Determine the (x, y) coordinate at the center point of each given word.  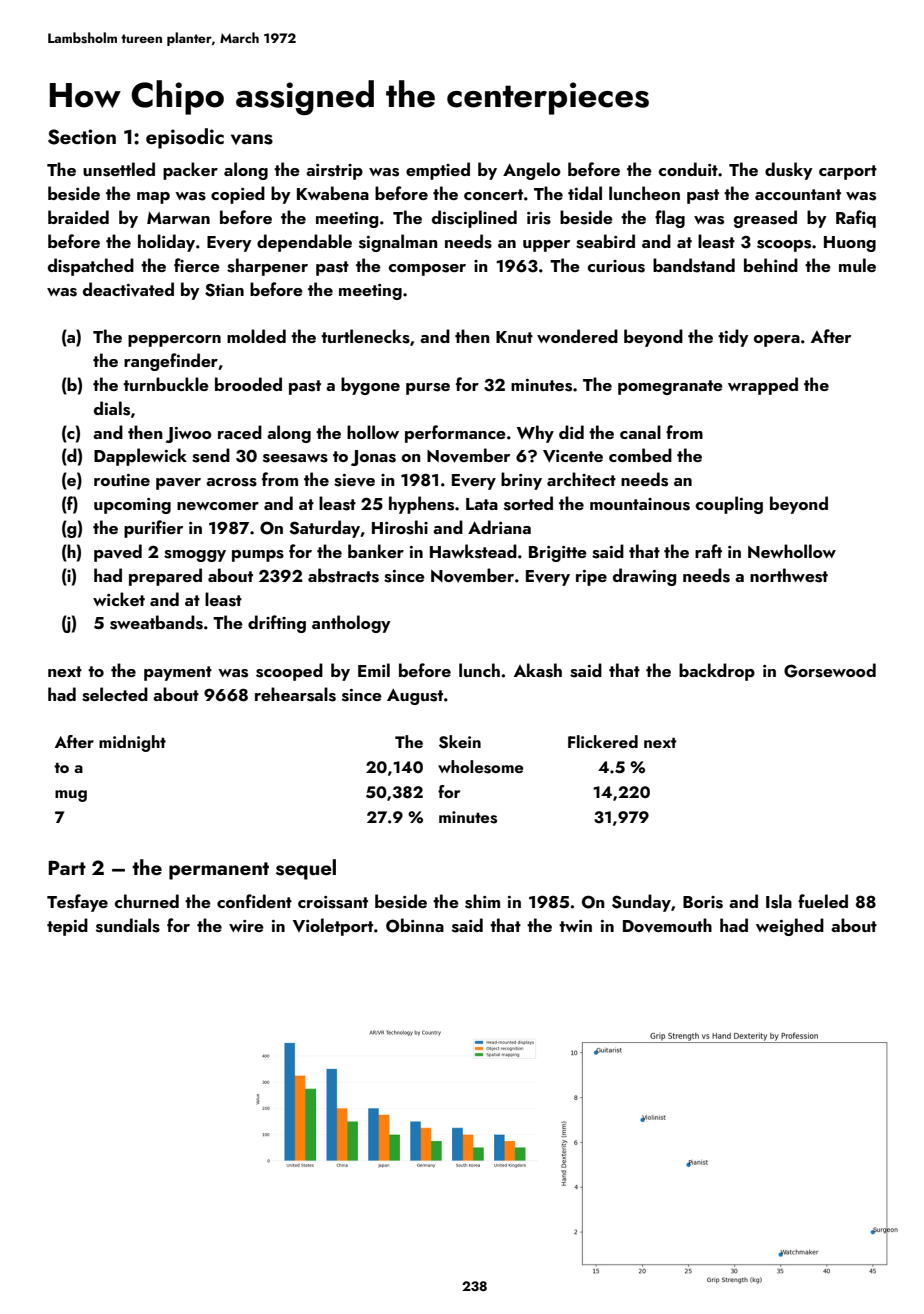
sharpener (267, 267)
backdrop (717, 672)
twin (575, 926)
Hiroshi (400, 527)
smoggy (195, 556)
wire (246, 926)
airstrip (334, 172)
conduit (688, 169)
